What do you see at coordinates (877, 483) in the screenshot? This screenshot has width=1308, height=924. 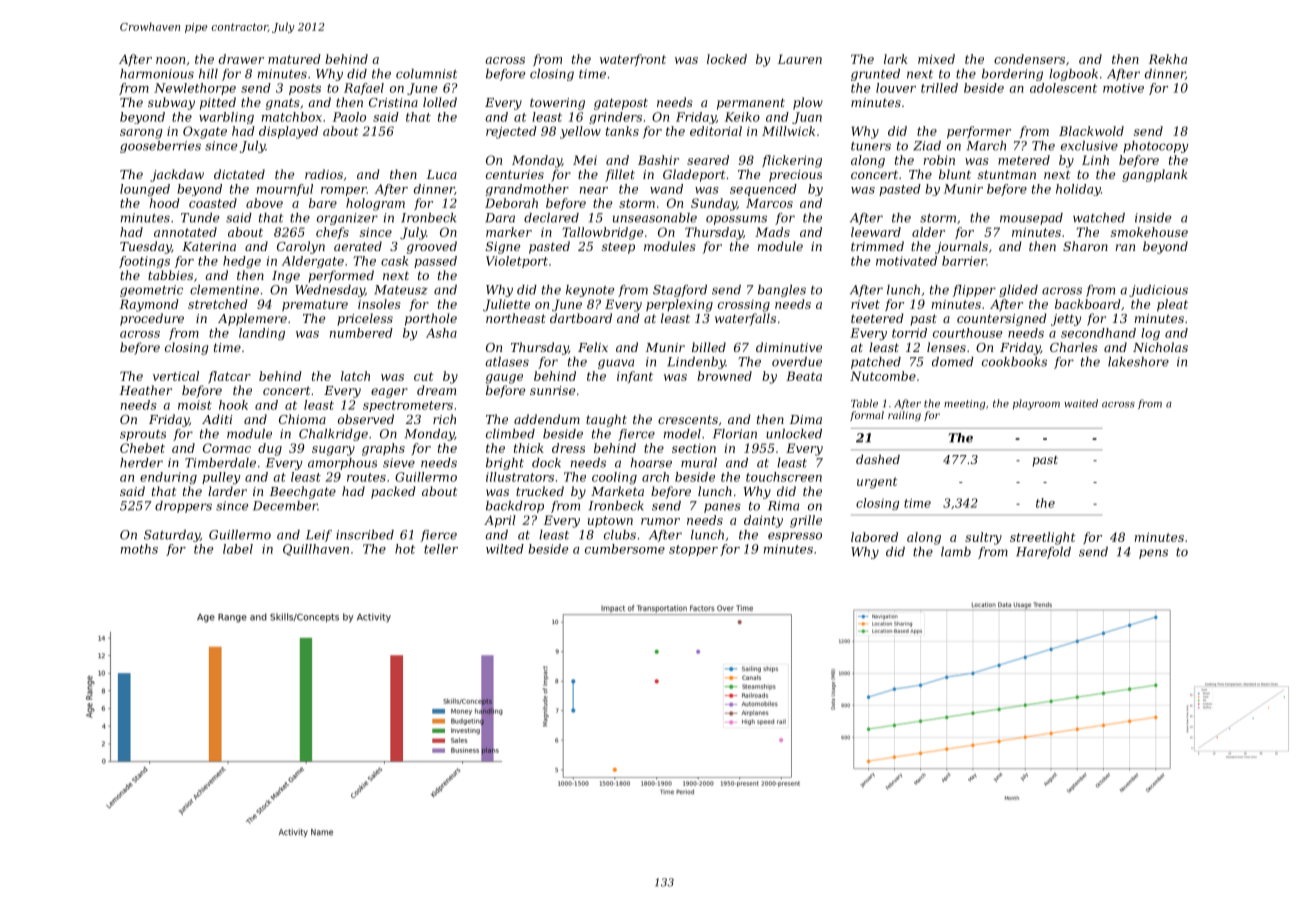 I see `urgent` at bounding box center [877, 483].
